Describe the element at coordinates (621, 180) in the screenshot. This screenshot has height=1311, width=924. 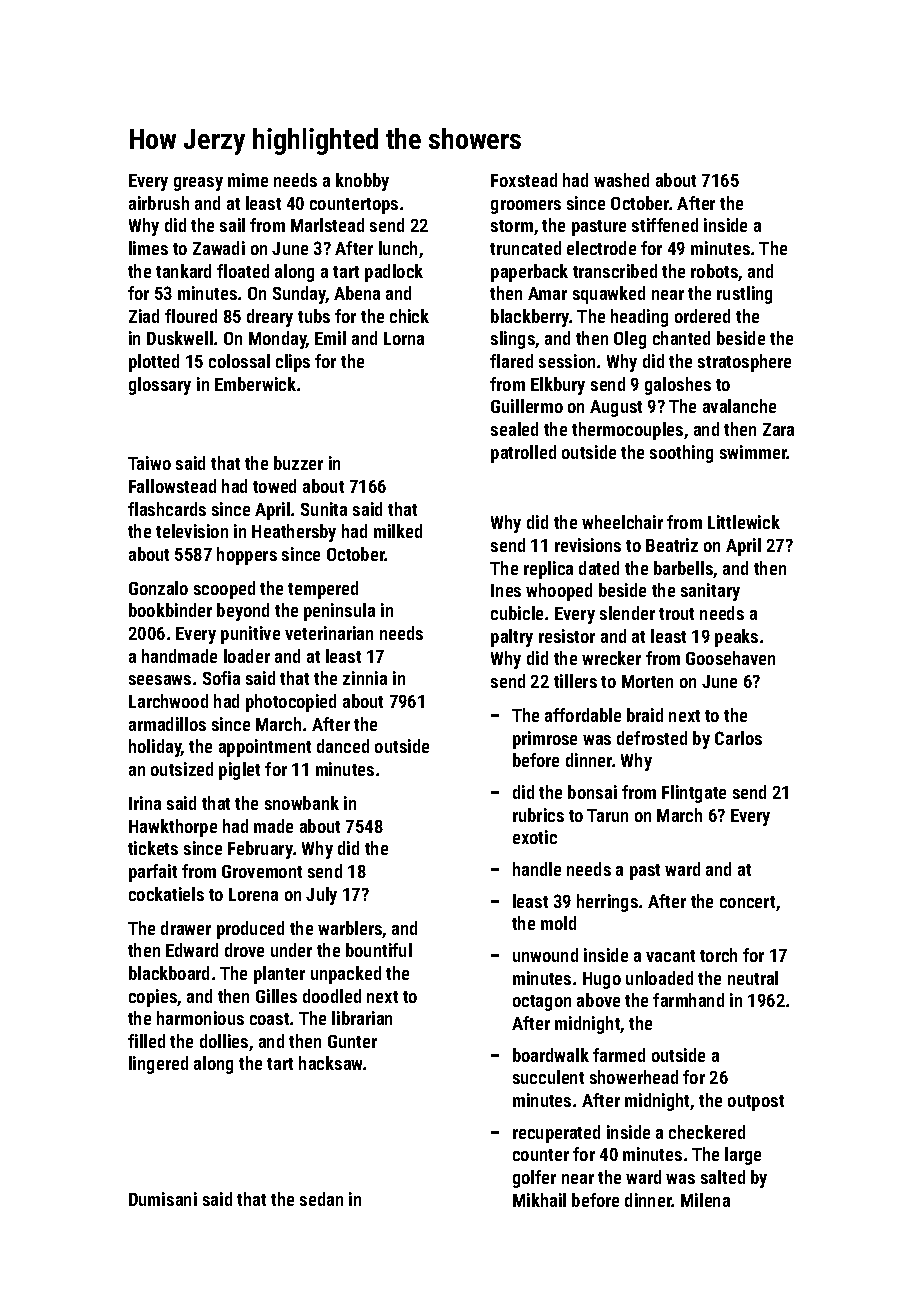
I see `washed` at that location.
